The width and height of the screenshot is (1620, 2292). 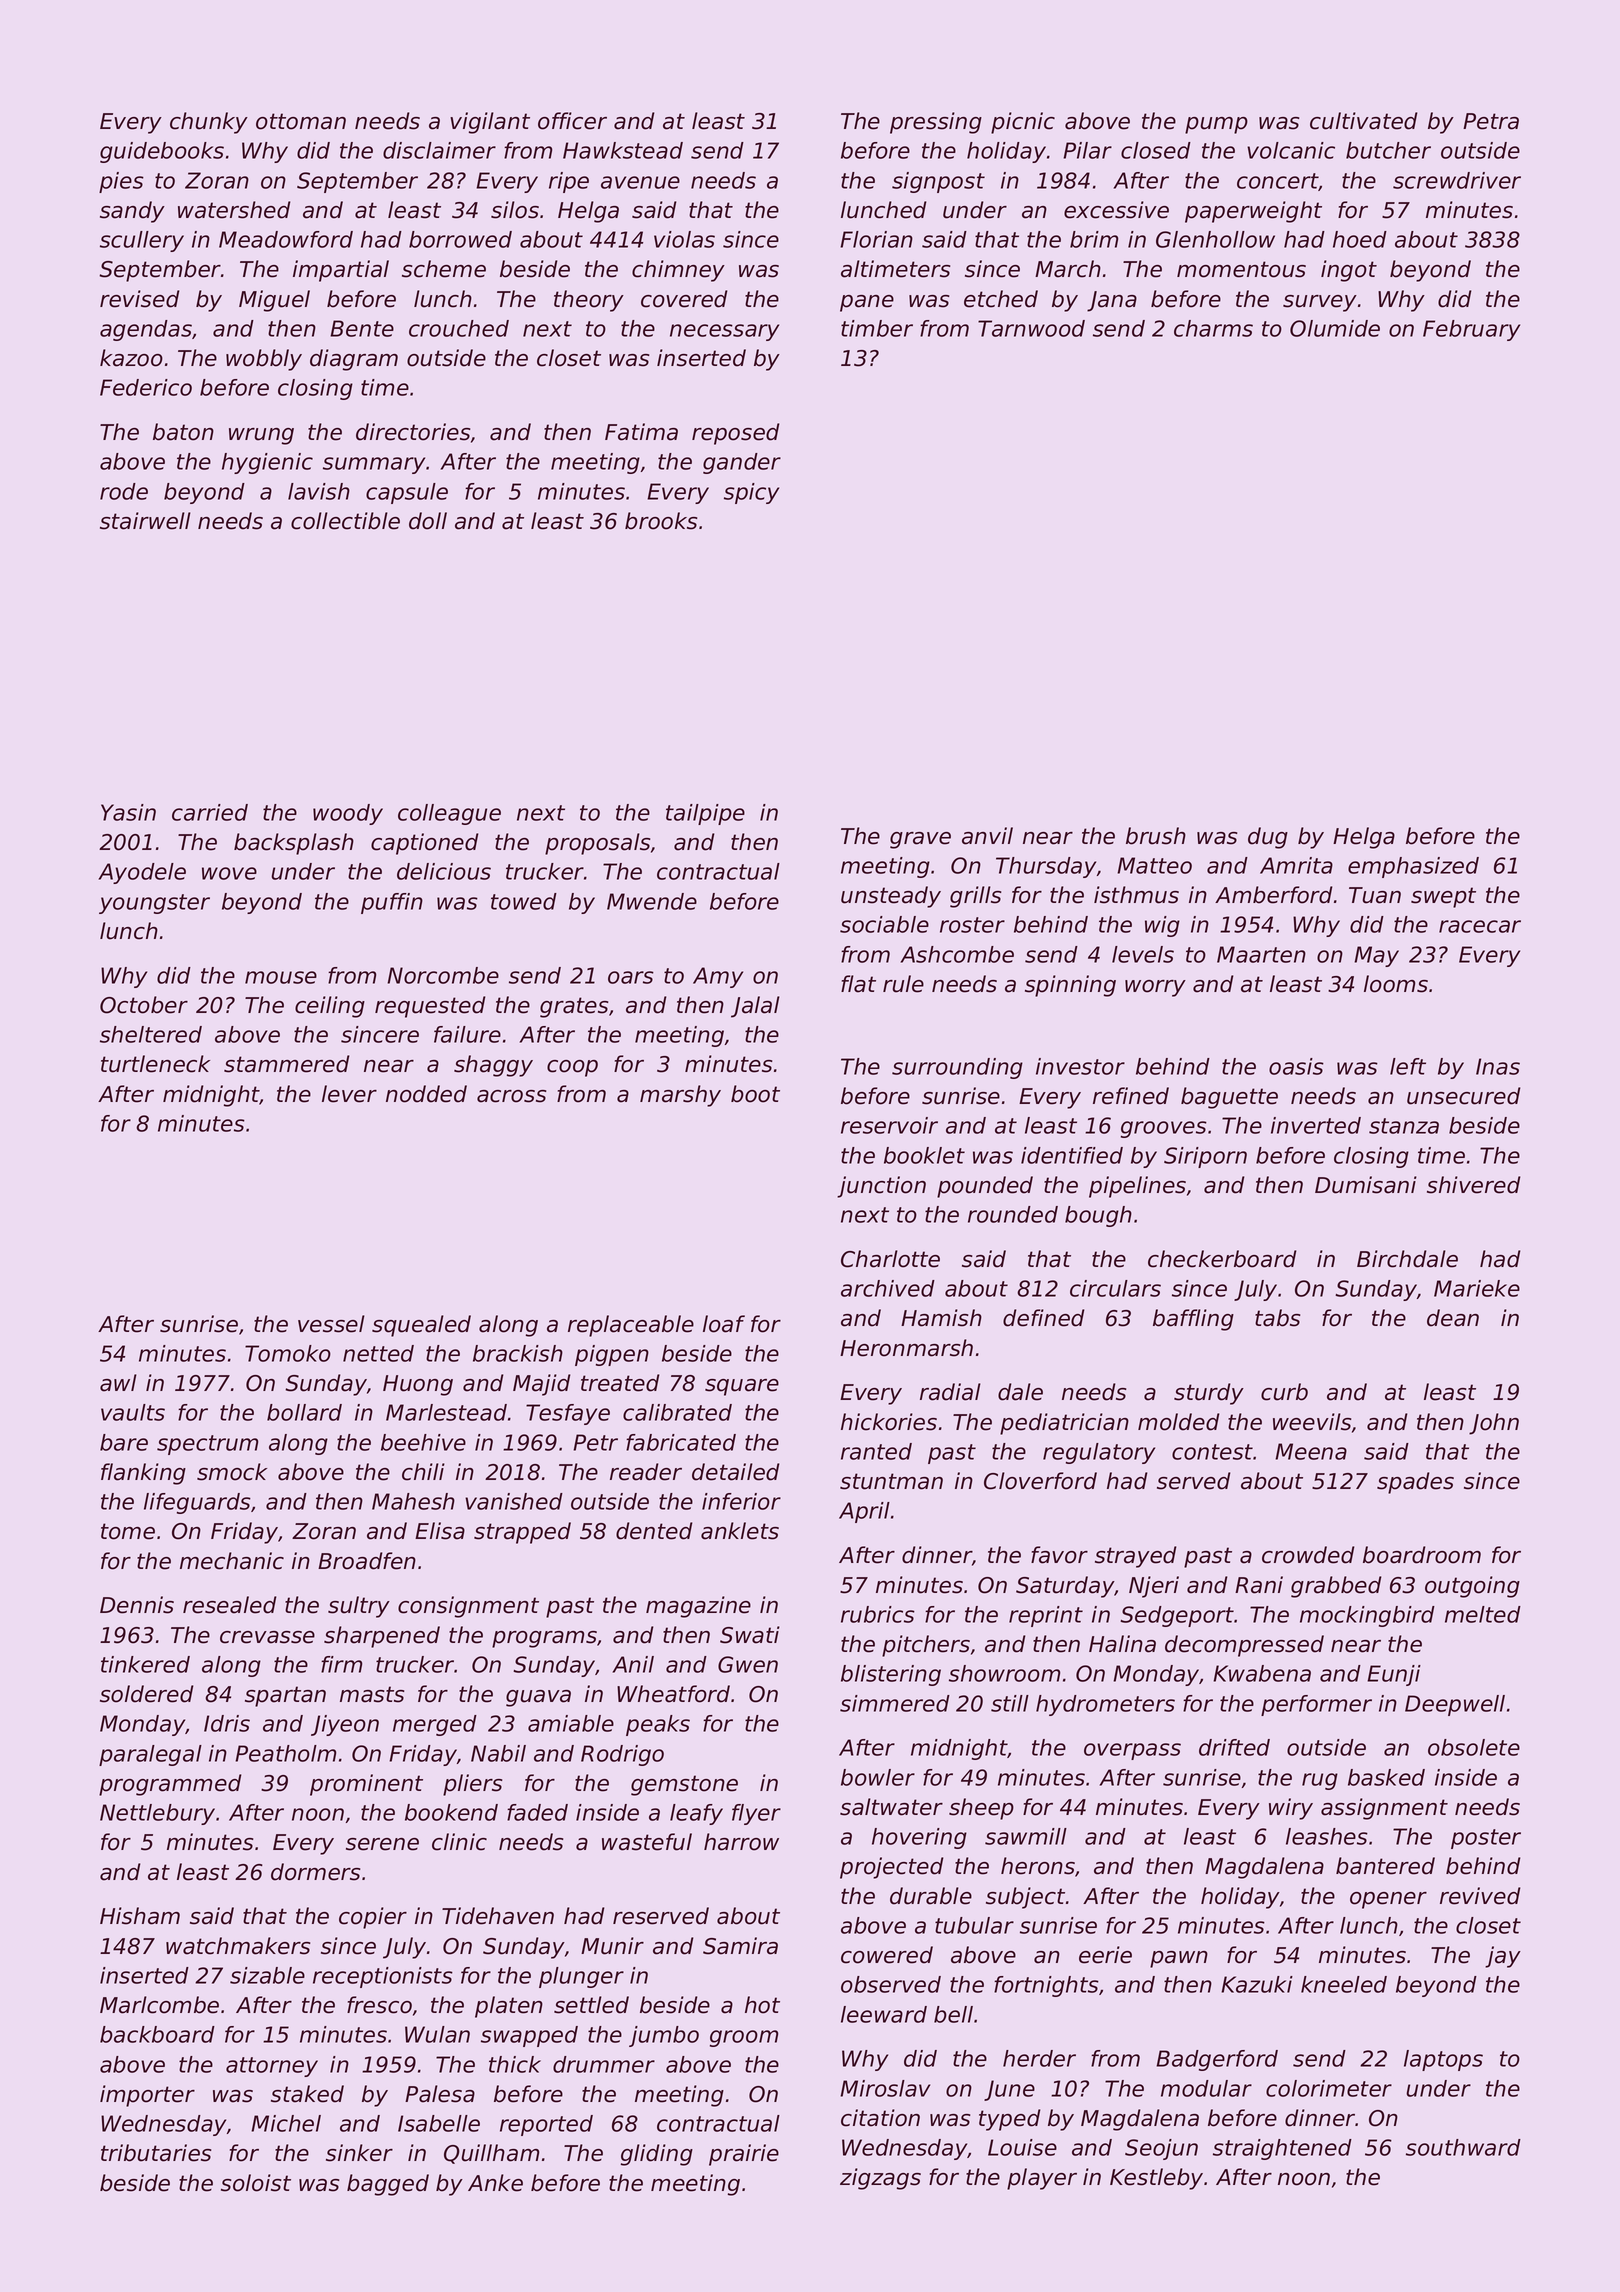 What do you see at coordinates (858, 984) in the screenshot?
I see `flat` at bounding box center [858, 984].
